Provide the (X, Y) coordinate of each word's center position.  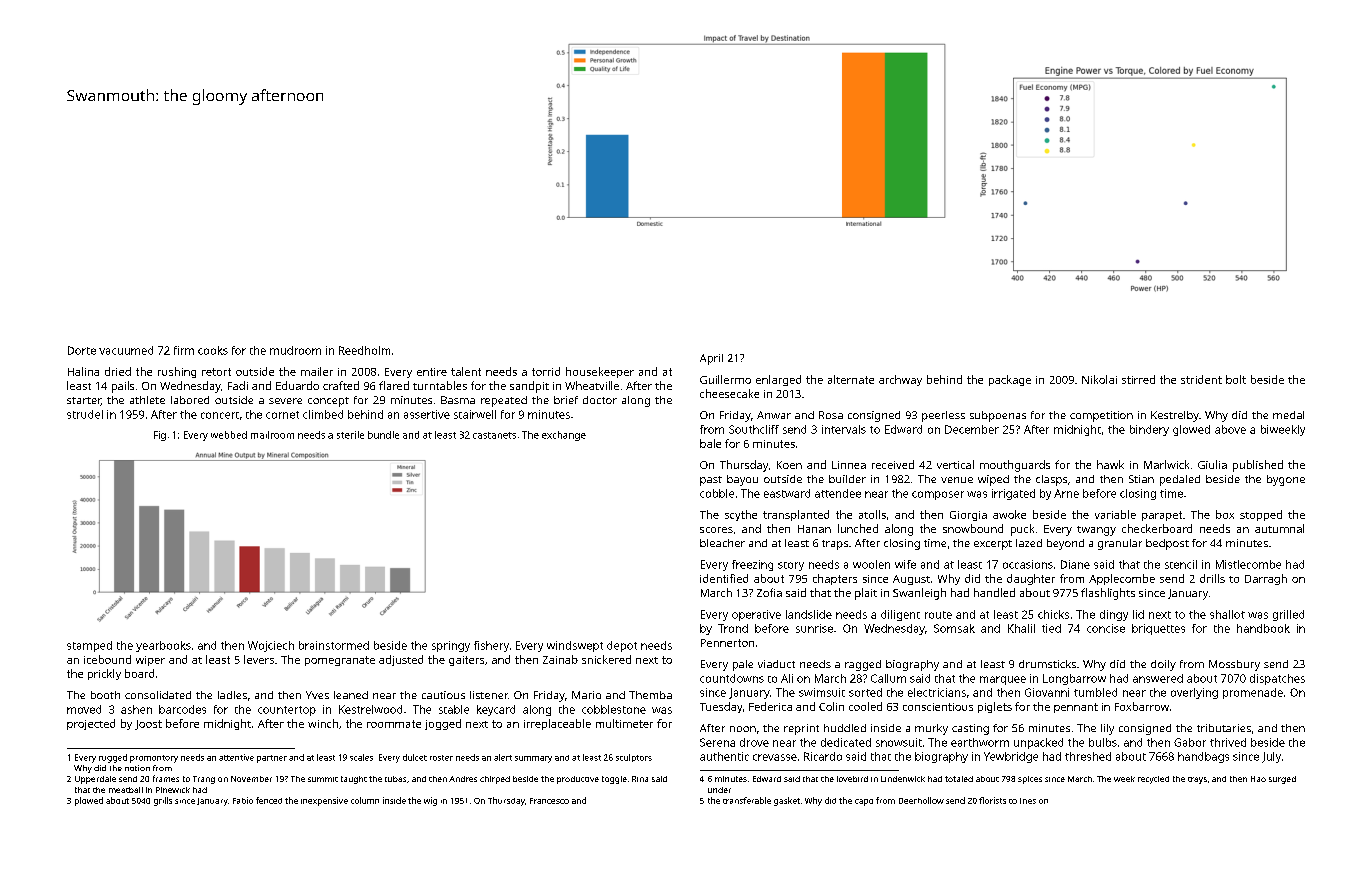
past (711, 481)
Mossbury (1234, 665)
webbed (229, 435)
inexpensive (324, 801)
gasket (787, 801)
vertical (955, 464)
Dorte (82, 350)
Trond (733, 628)
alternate (851, 379)
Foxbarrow (1142, 706)
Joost (148, 725)
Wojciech (271, 646)
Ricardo (823, 756)
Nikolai (1099, 379)
